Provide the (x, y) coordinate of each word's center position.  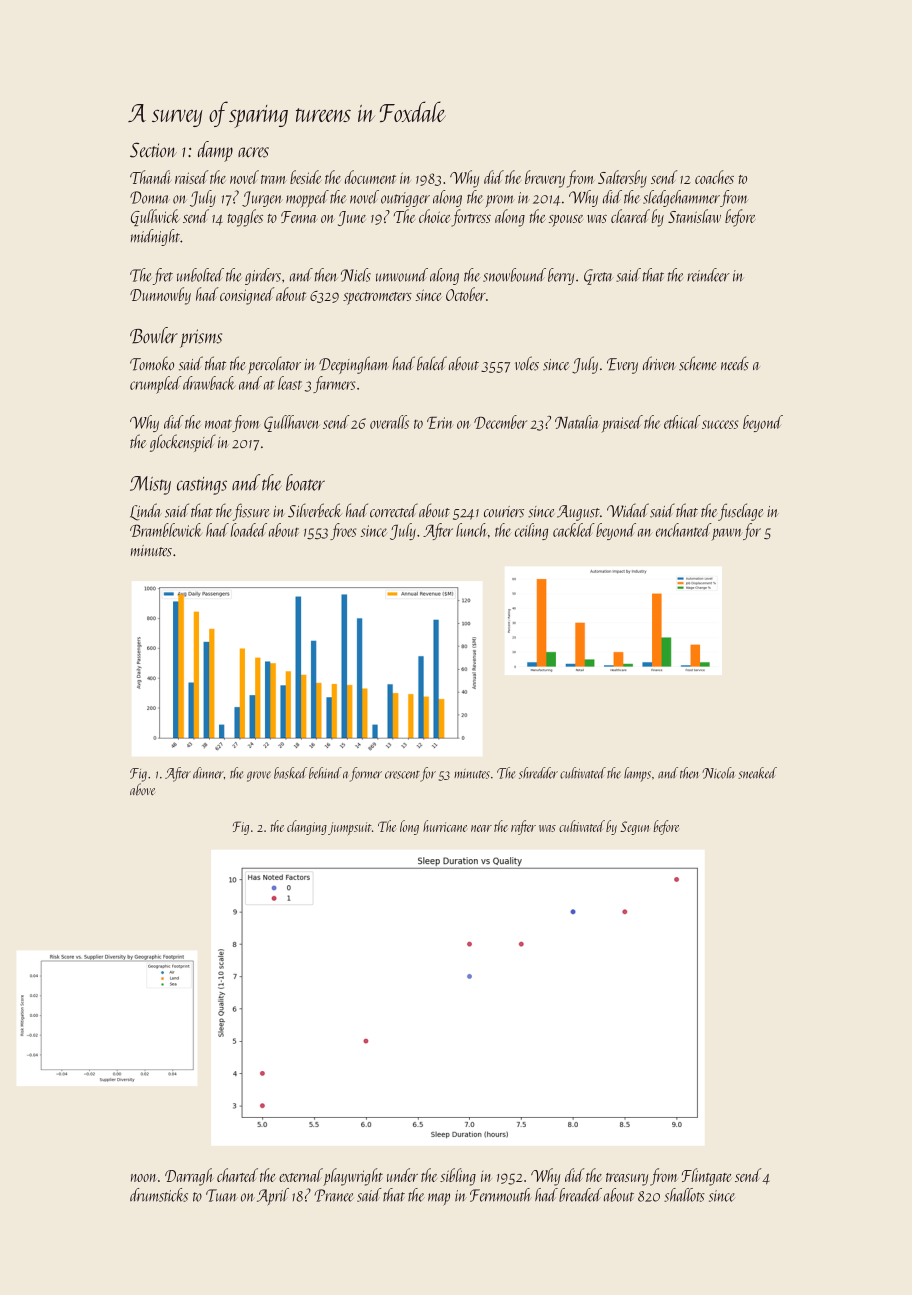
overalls (389, 422)
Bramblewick (166, 530)
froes (343, 531)
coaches (714, 177)
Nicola (718, 773)
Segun (634, 828)
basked (290, 773)
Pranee (333, 1195)
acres (253, 152)
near (481, 828)
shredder (538, 773)
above (142, 789)
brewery (545, 179)
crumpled (156, 385)
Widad (628, 510)
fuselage (741, 512)
